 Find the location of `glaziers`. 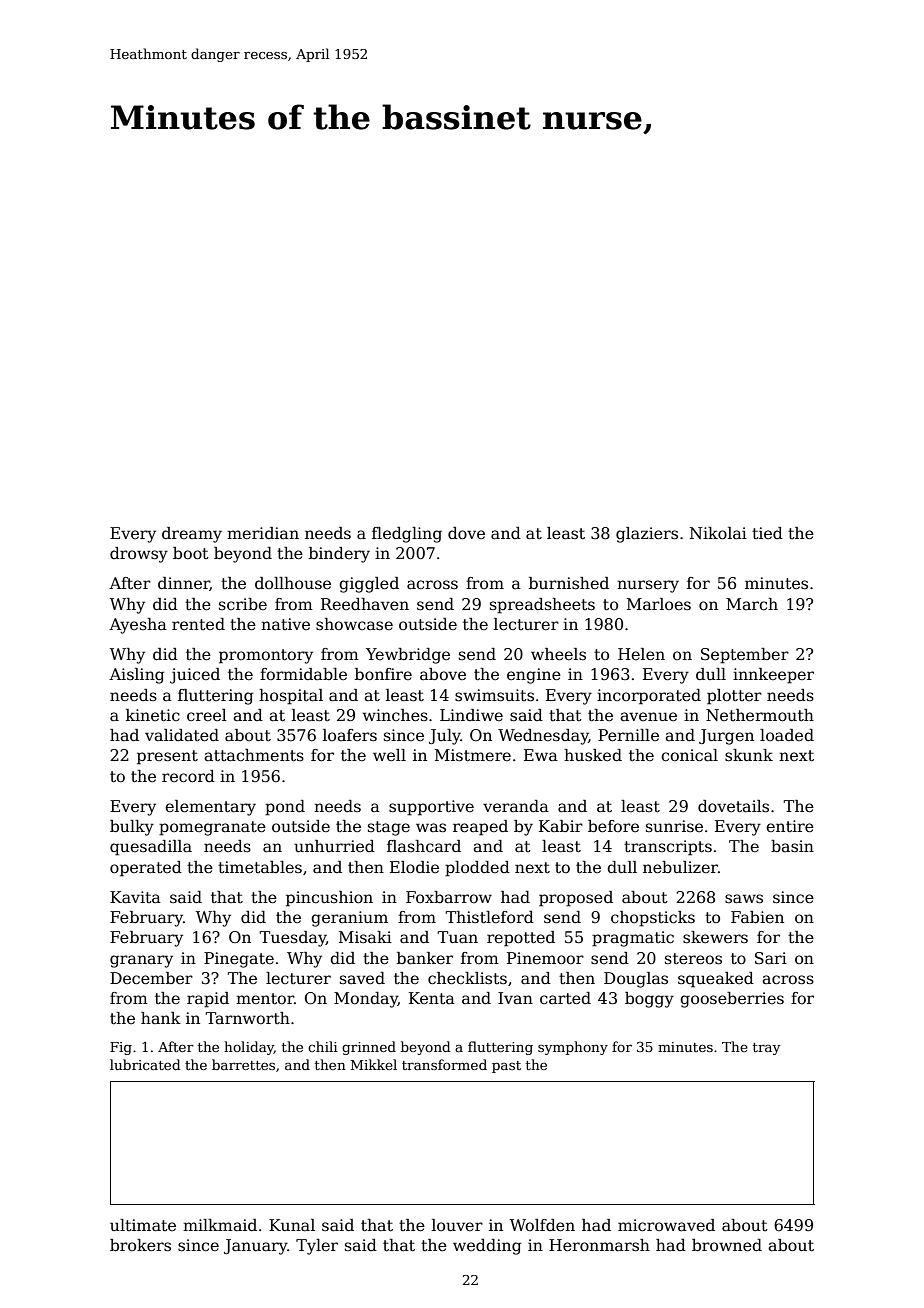

glaziers is located at coordinates (647, 535).
